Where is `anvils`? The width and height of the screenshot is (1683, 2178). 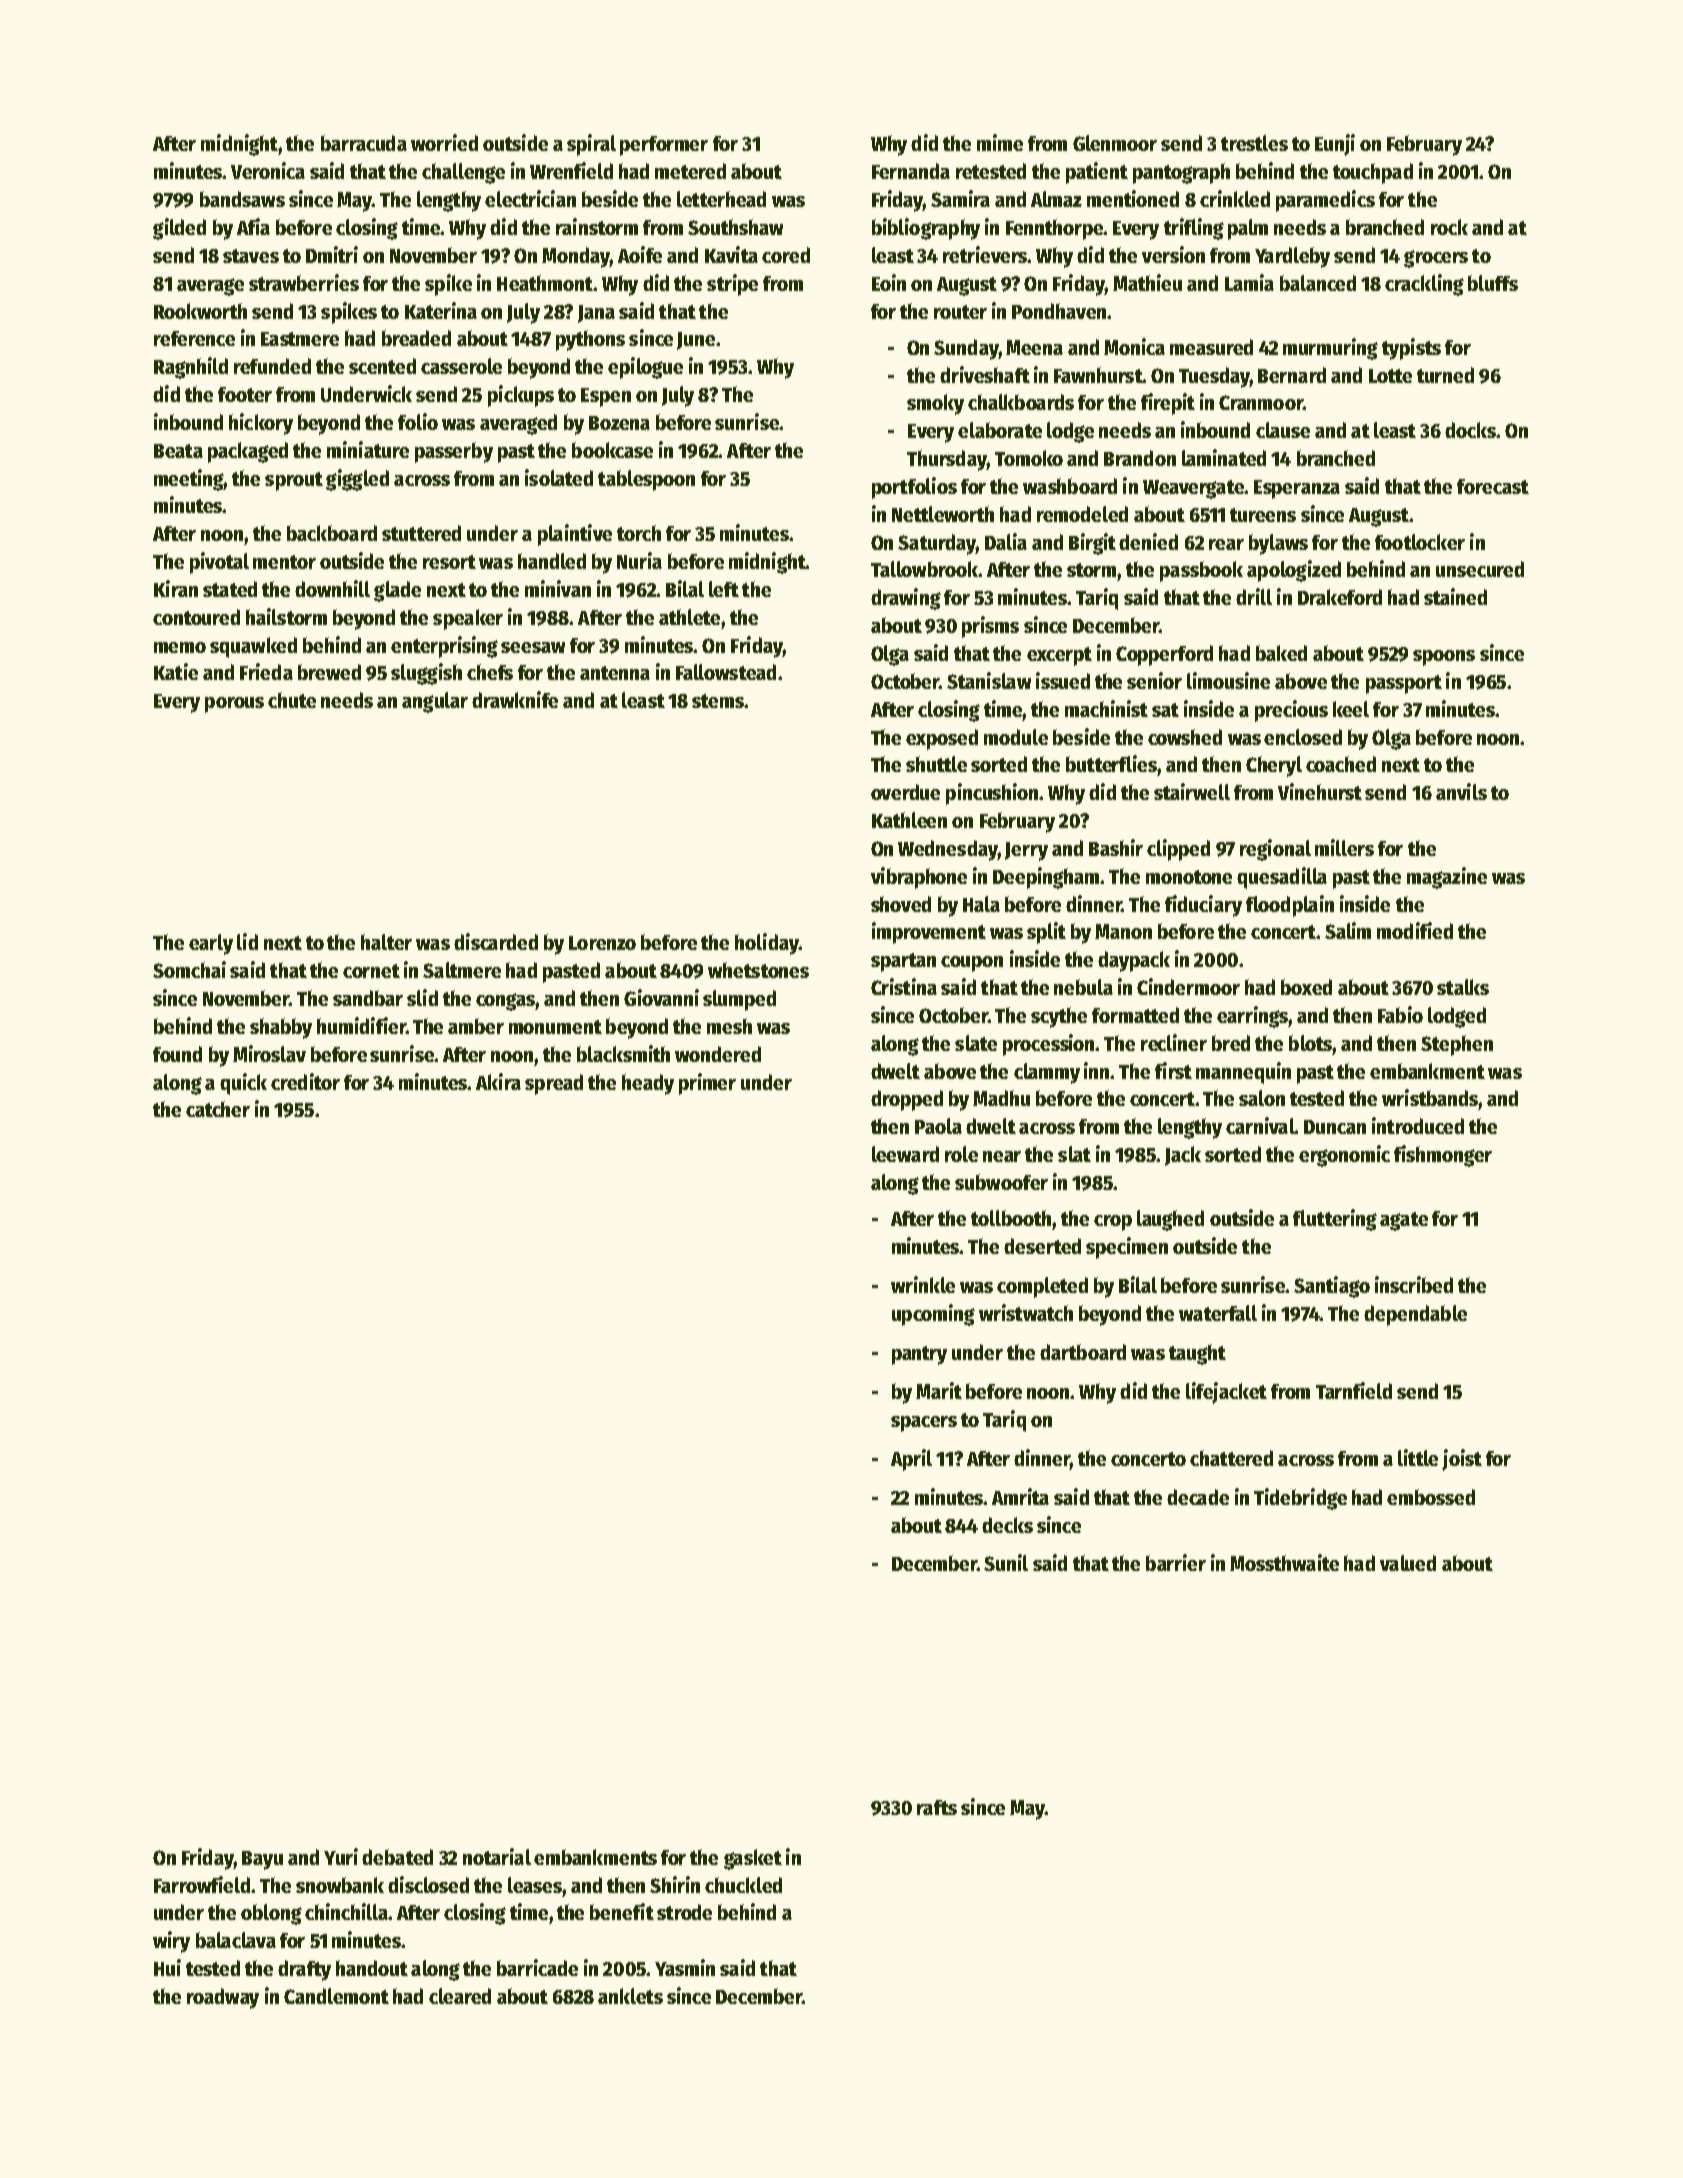
anvils is located at coordinates (1461, 791).
